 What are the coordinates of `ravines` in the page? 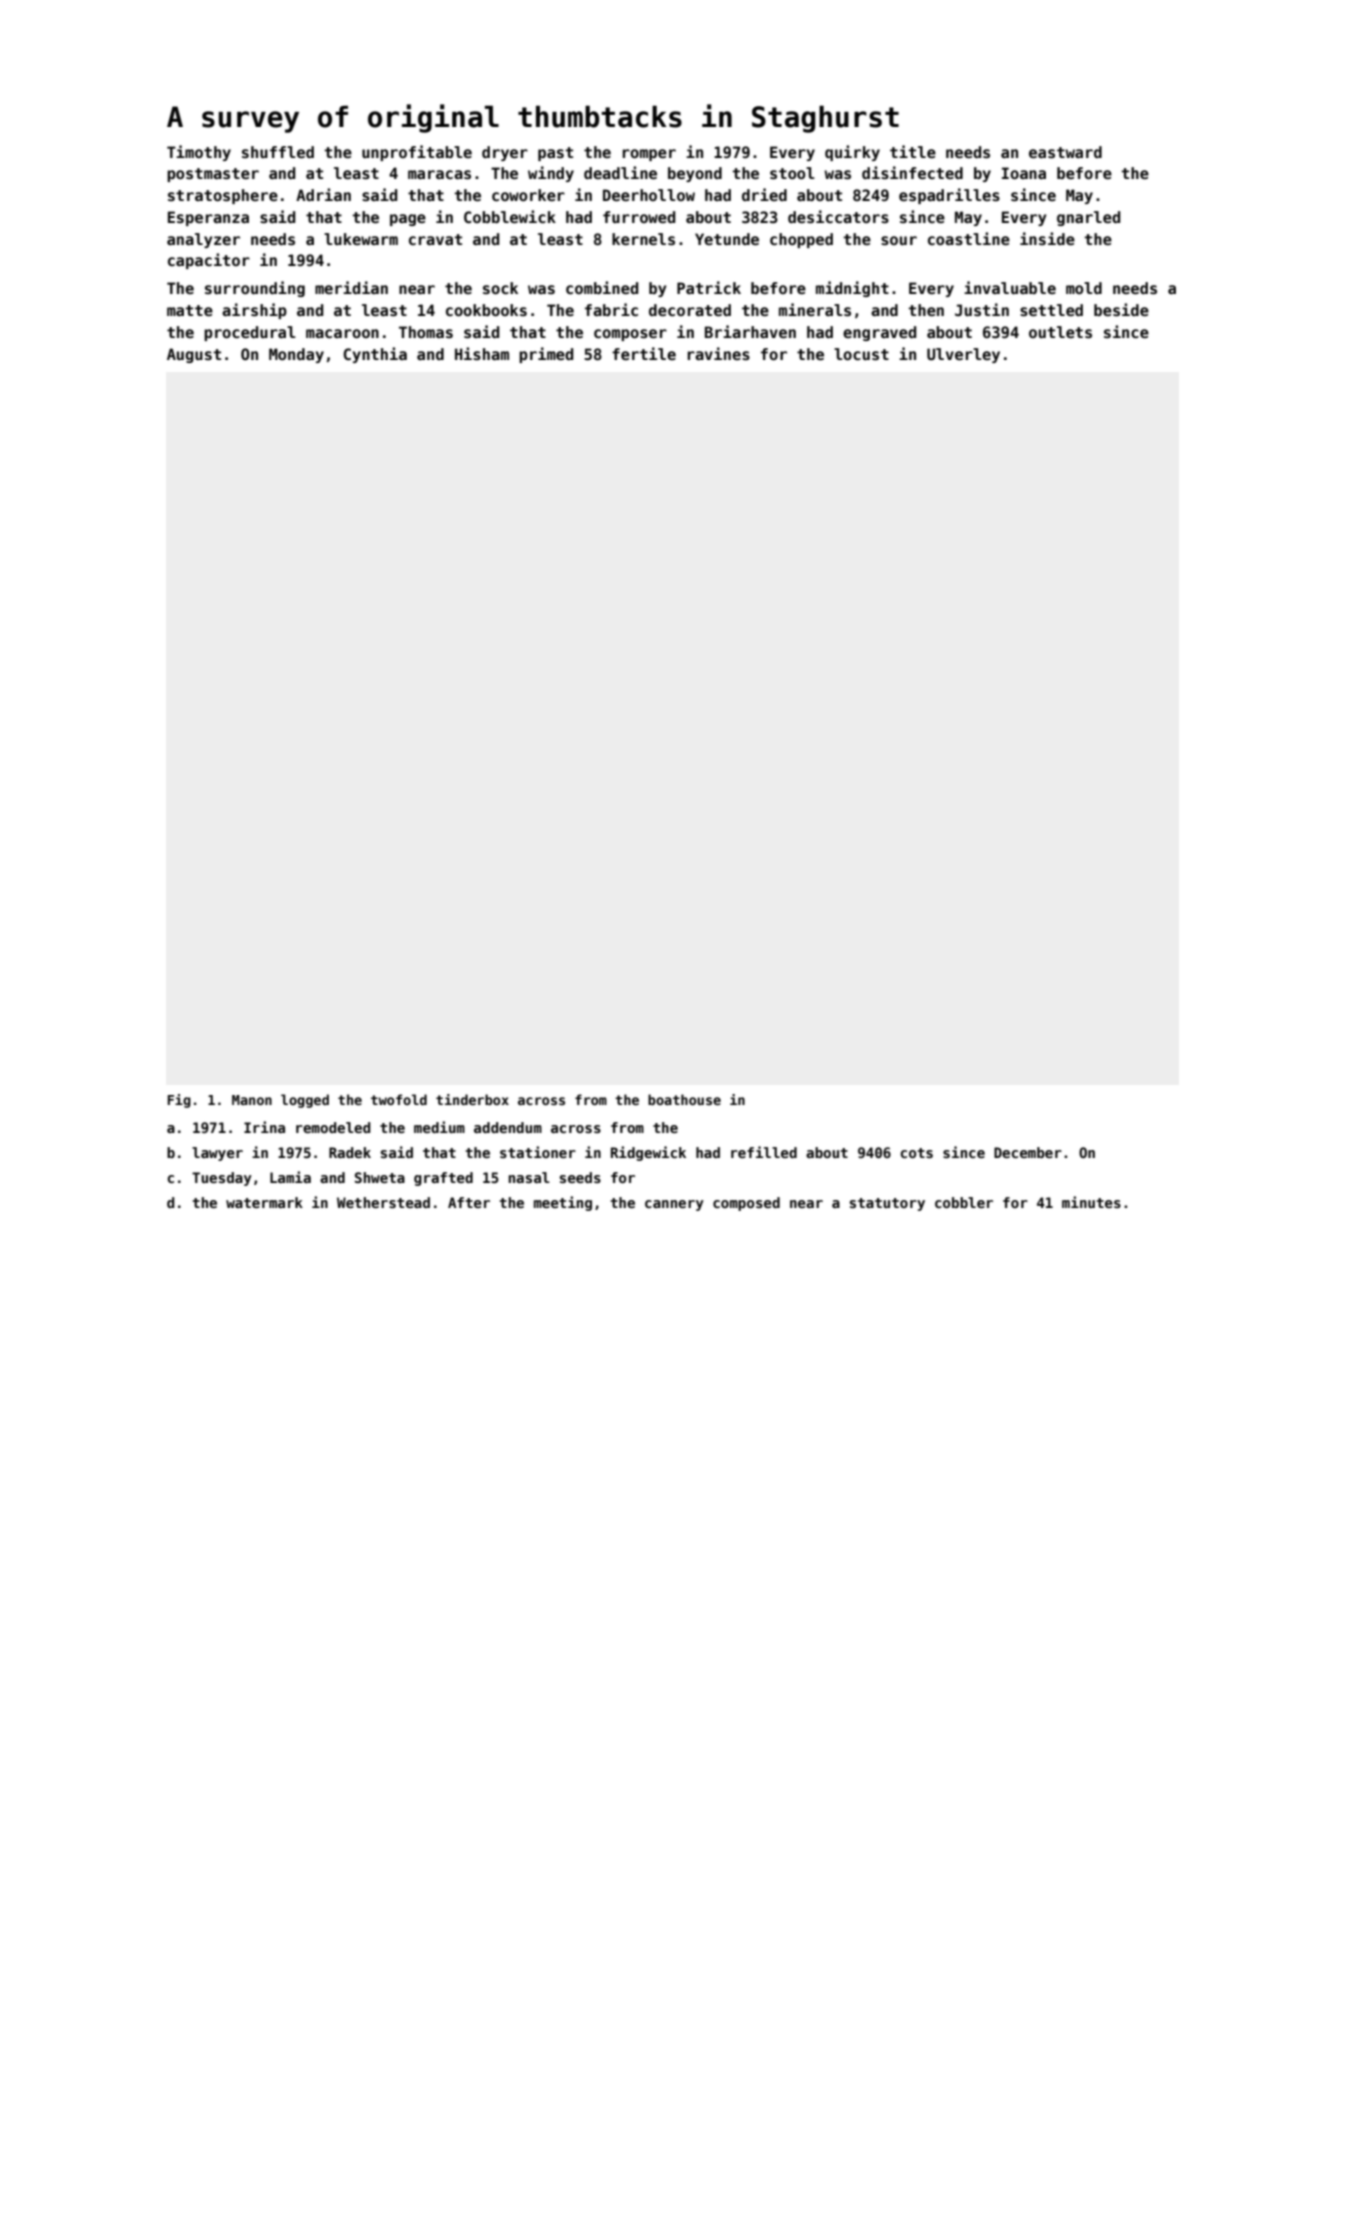 It's located at (719, 353).
